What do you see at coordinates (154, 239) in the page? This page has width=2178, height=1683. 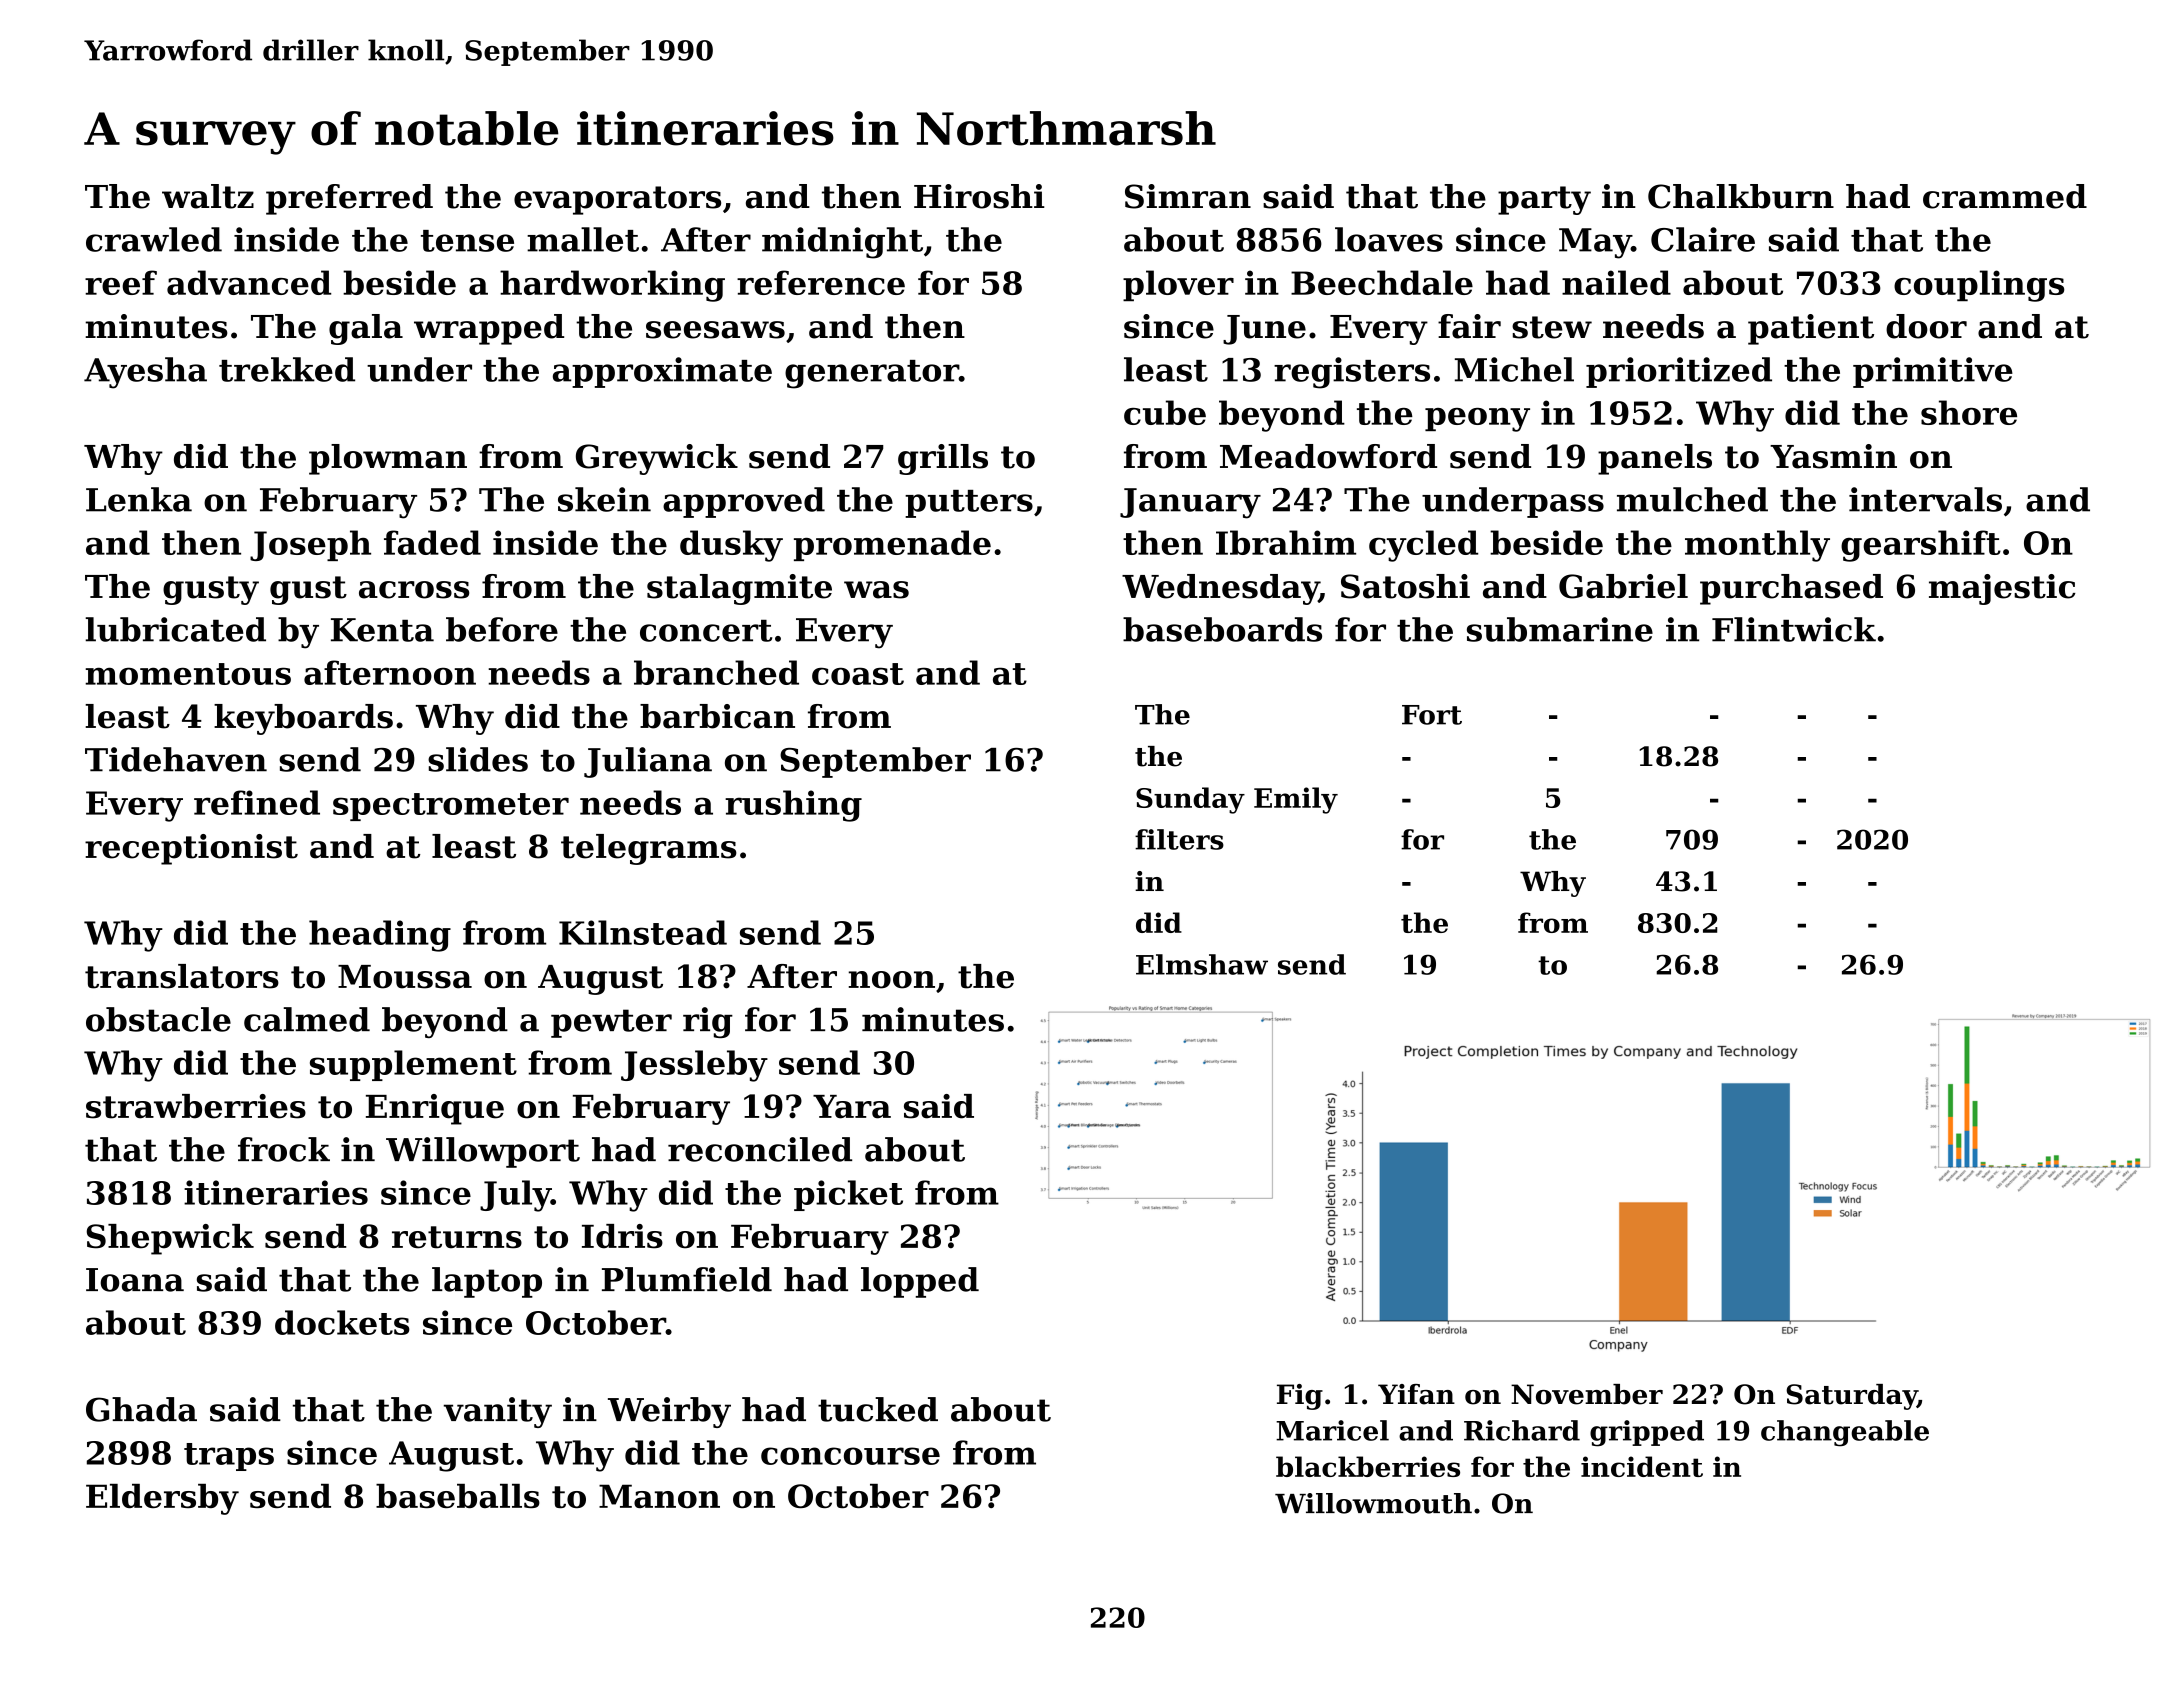 I see `crawled` at bounding box center [154, 239].
